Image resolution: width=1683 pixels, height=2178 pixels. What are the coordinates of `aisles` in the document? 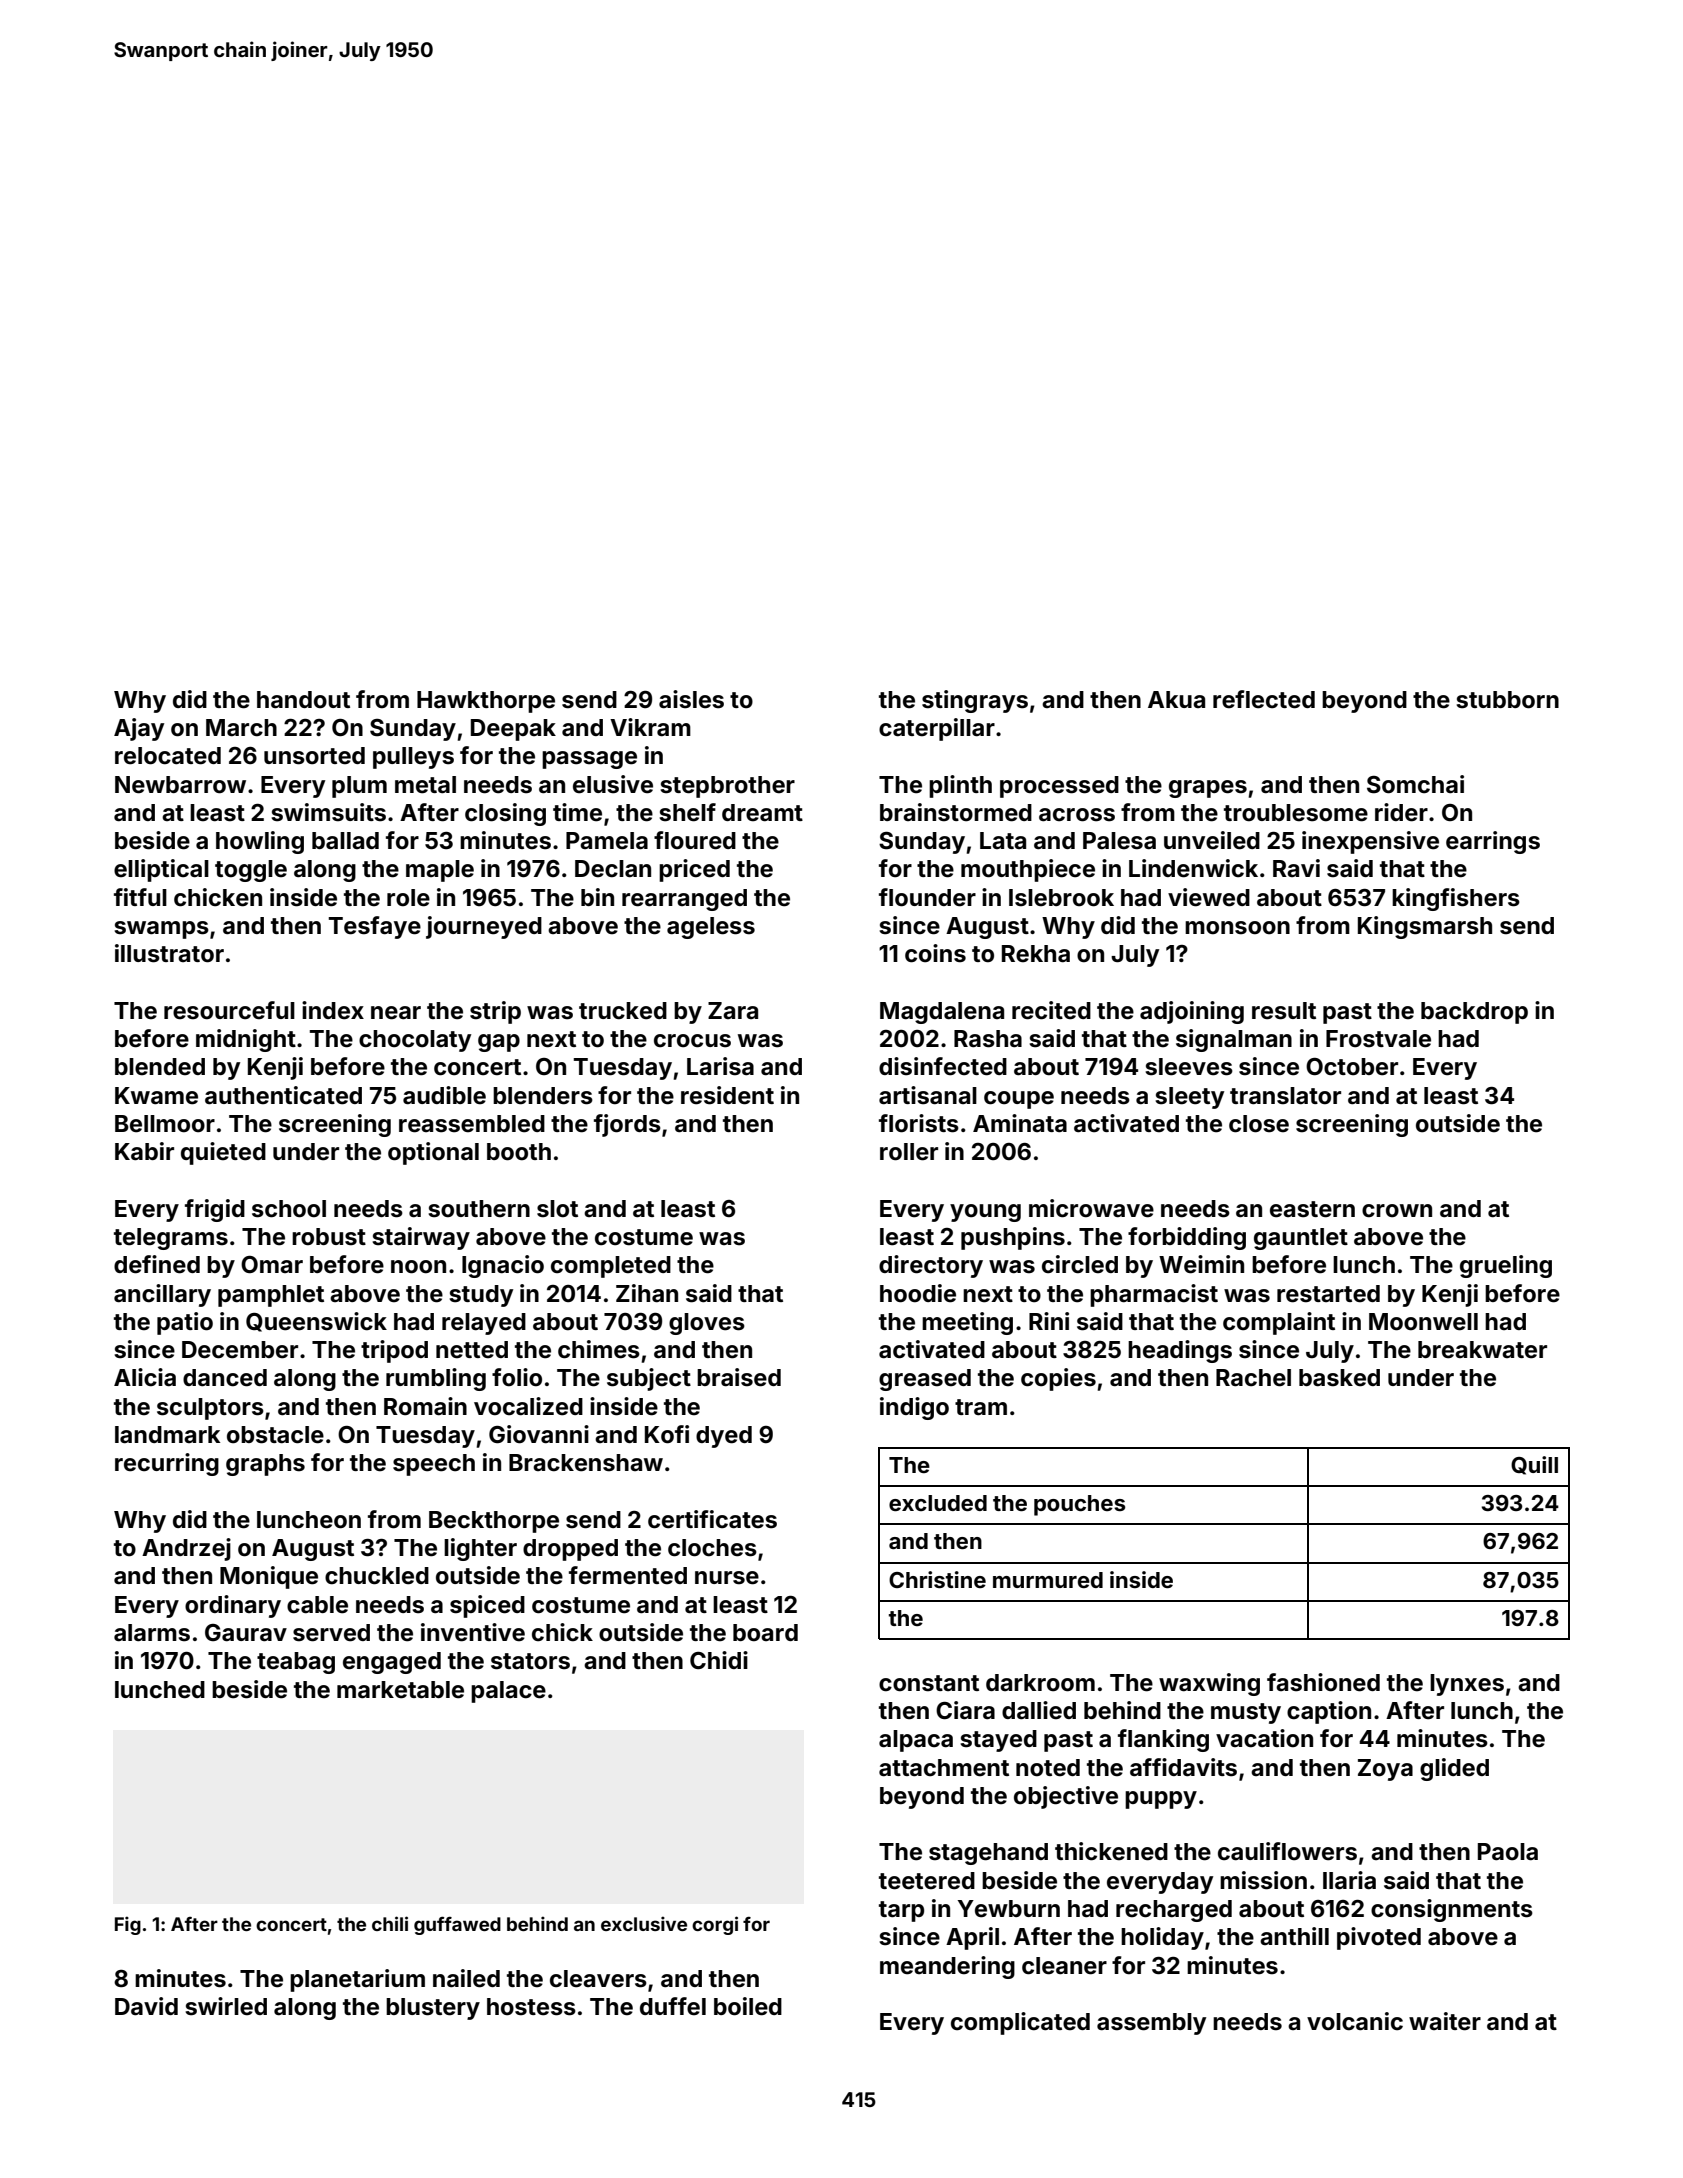 It's located at (691, 699).
